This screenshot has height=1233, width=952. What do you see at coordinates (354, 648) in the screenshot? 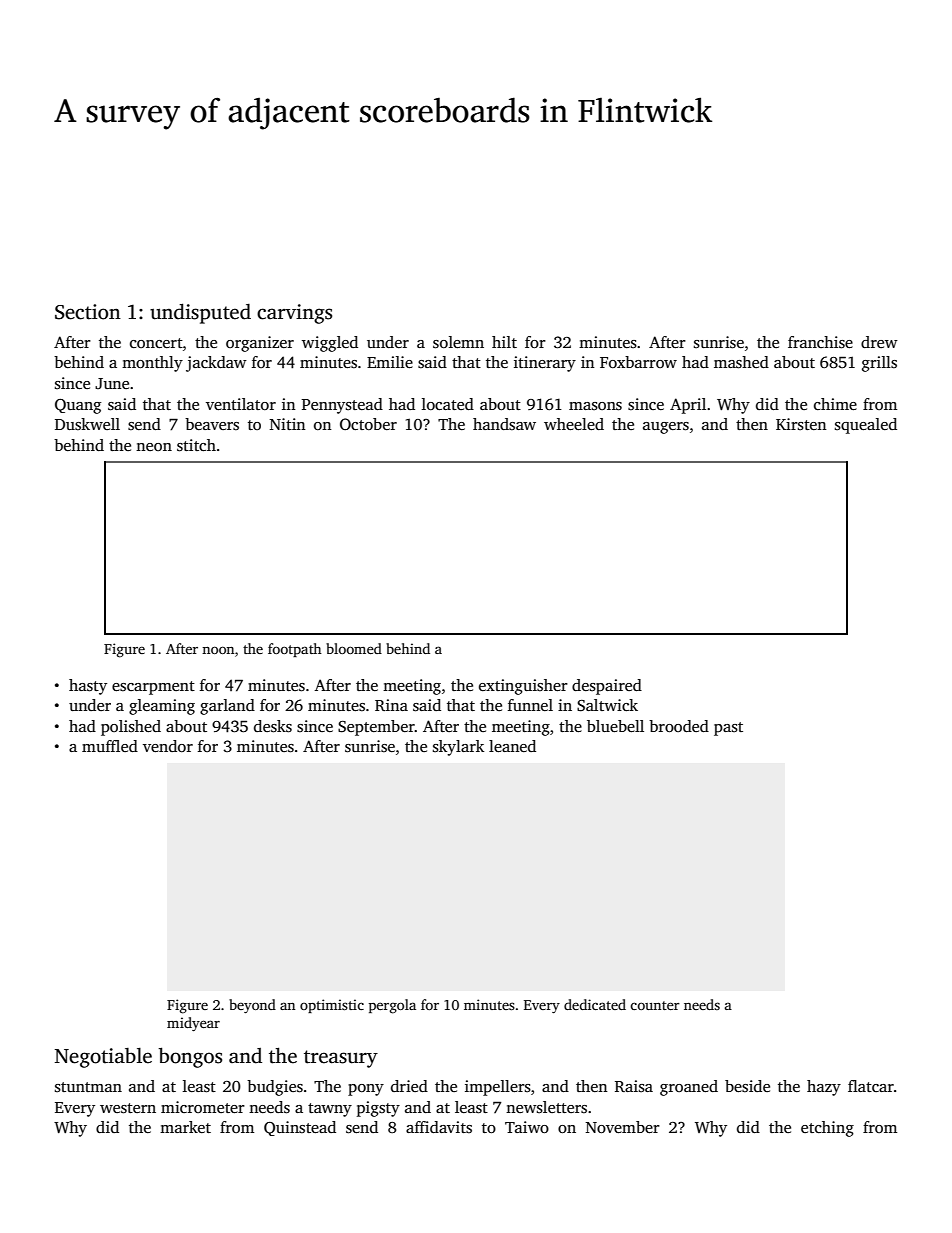
I see `bloomed` at bounding box center [354, 648].
